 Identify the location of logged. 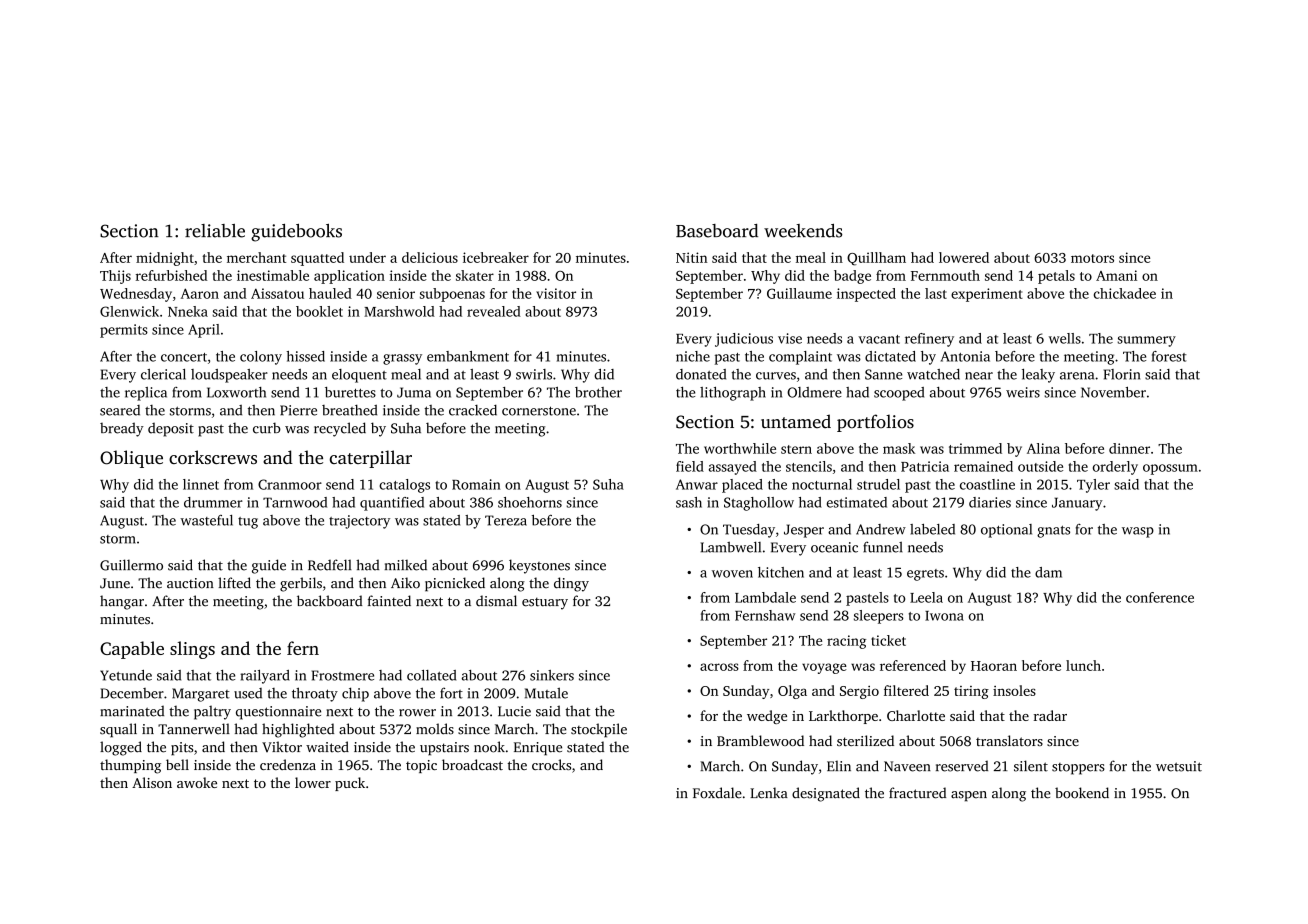
(121, 748).
